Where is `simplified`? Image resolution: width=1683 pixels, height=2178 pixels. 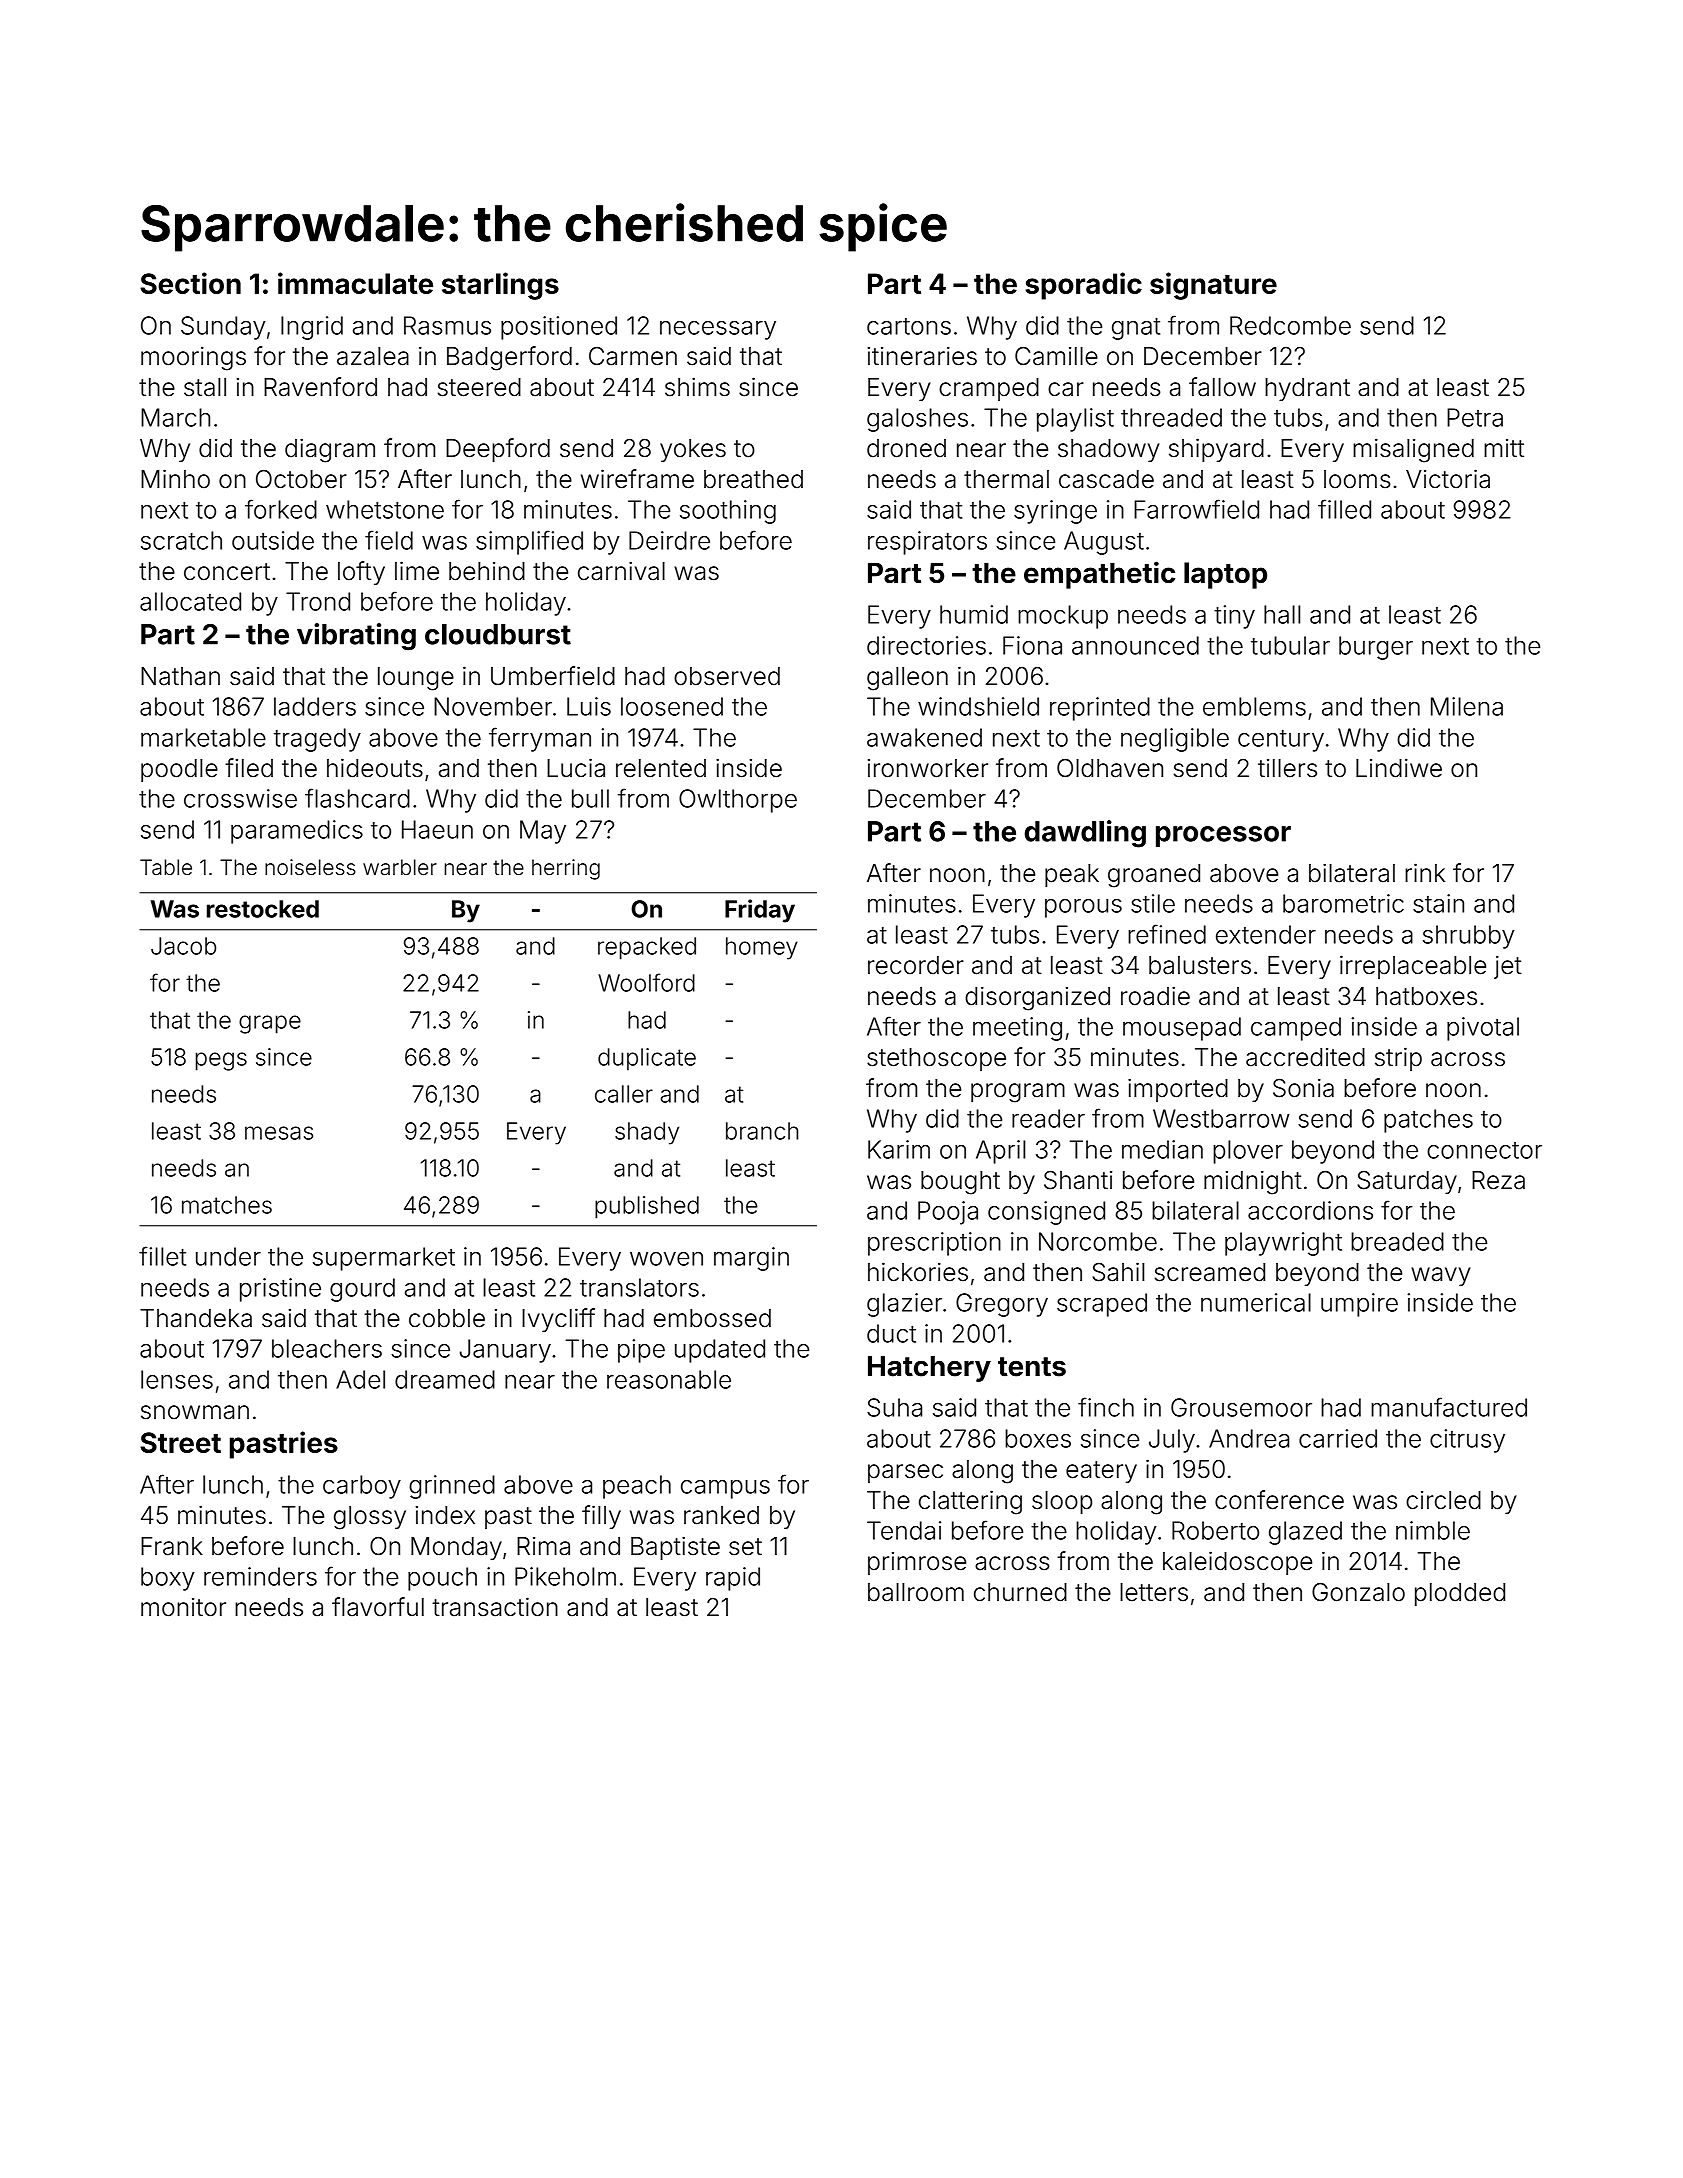
simplified is located at coordinates (529, 542).
